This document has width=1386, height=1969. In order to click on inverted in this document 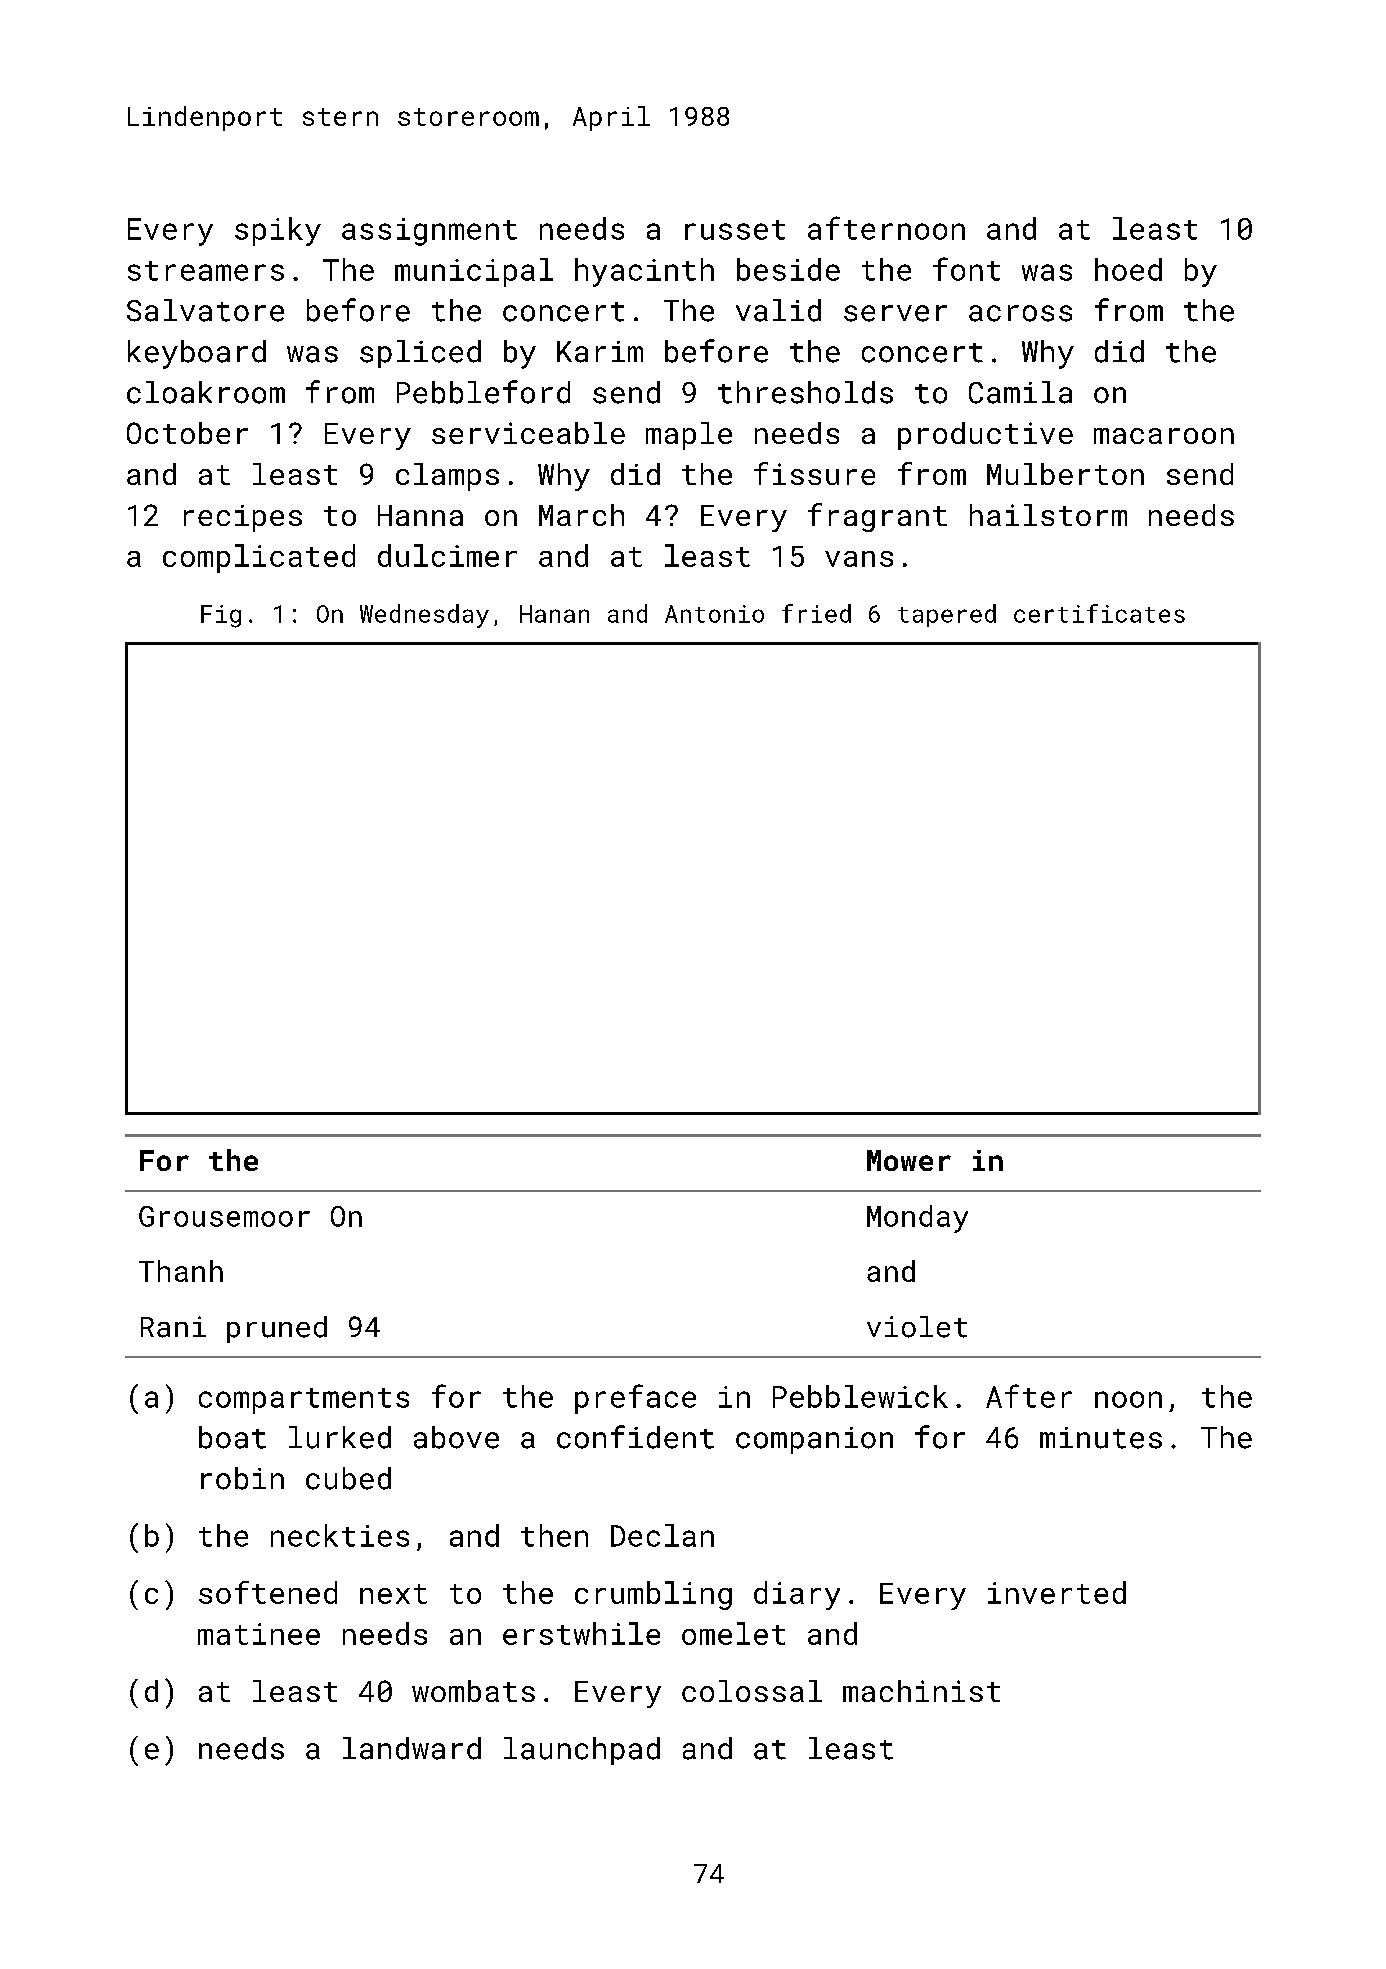, I will do `click(1057, 1592)`.
